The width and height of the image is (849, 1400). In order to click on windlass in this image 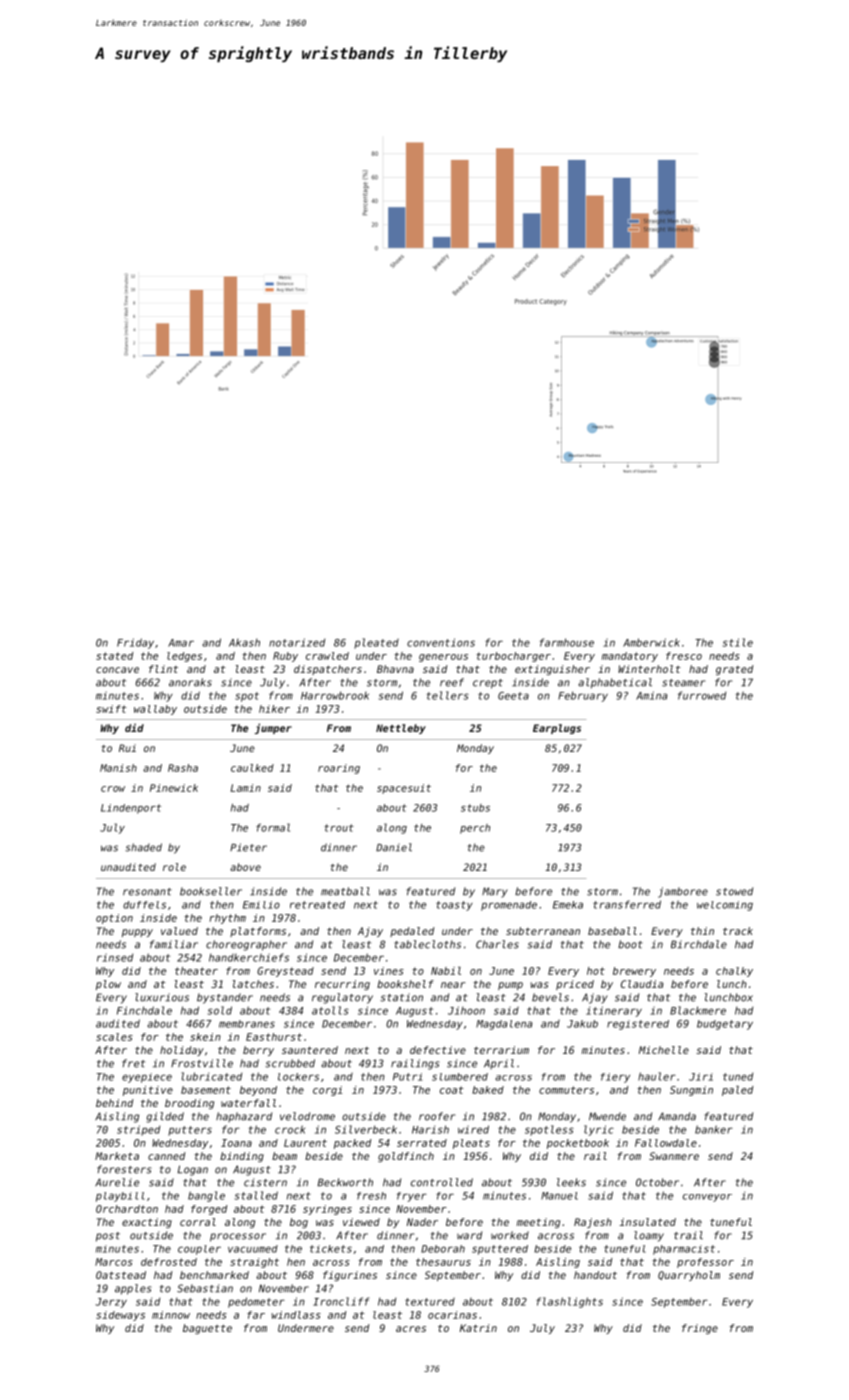, I will do `click(296, 1315)`.
